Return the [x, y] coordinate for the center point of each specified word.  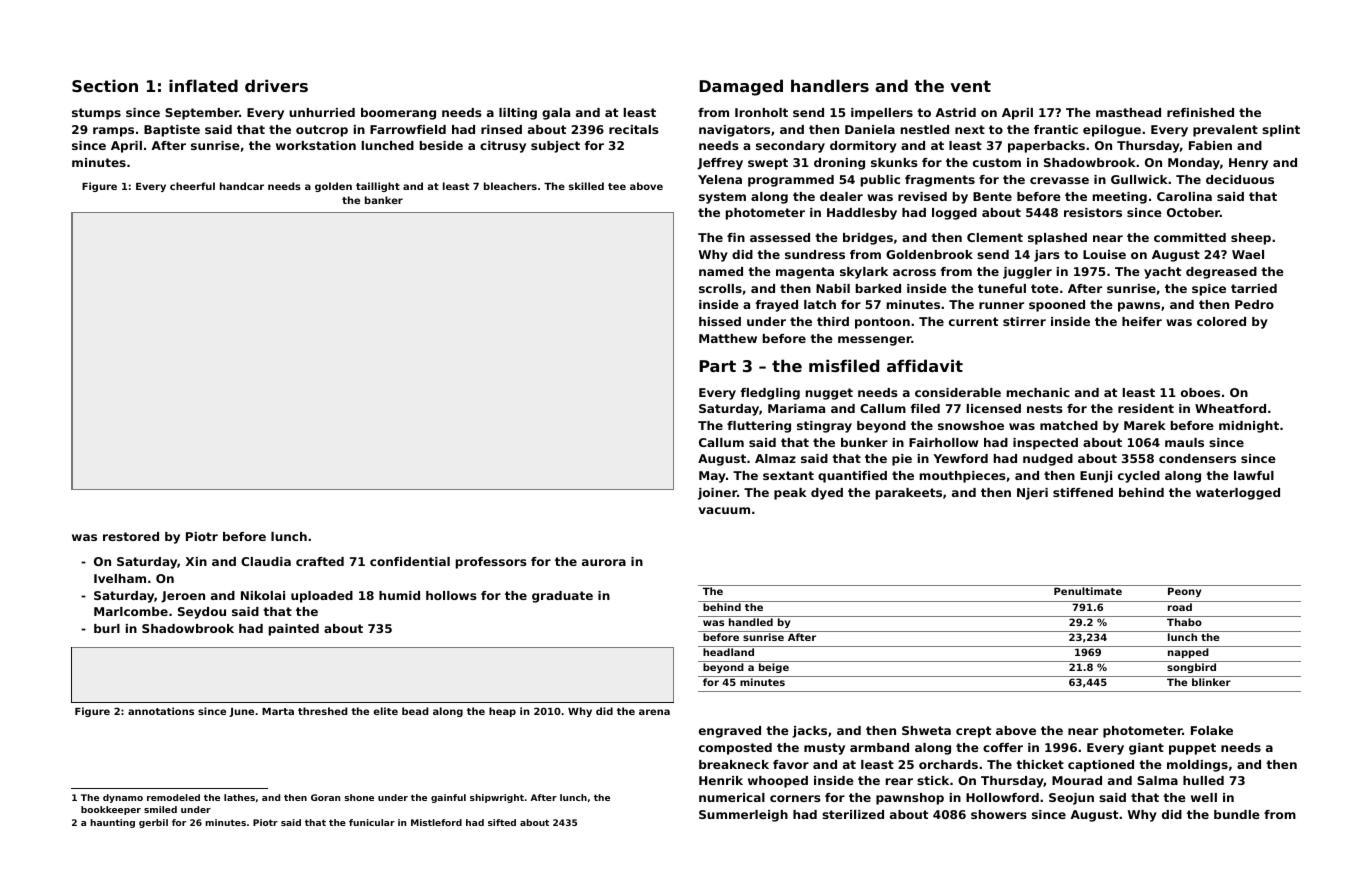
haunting [112, 823]
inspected [1045, 444]
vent [970, 86]
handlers [830, 85]
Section [105, 85]
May [712, 477]
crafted [320, 561]
